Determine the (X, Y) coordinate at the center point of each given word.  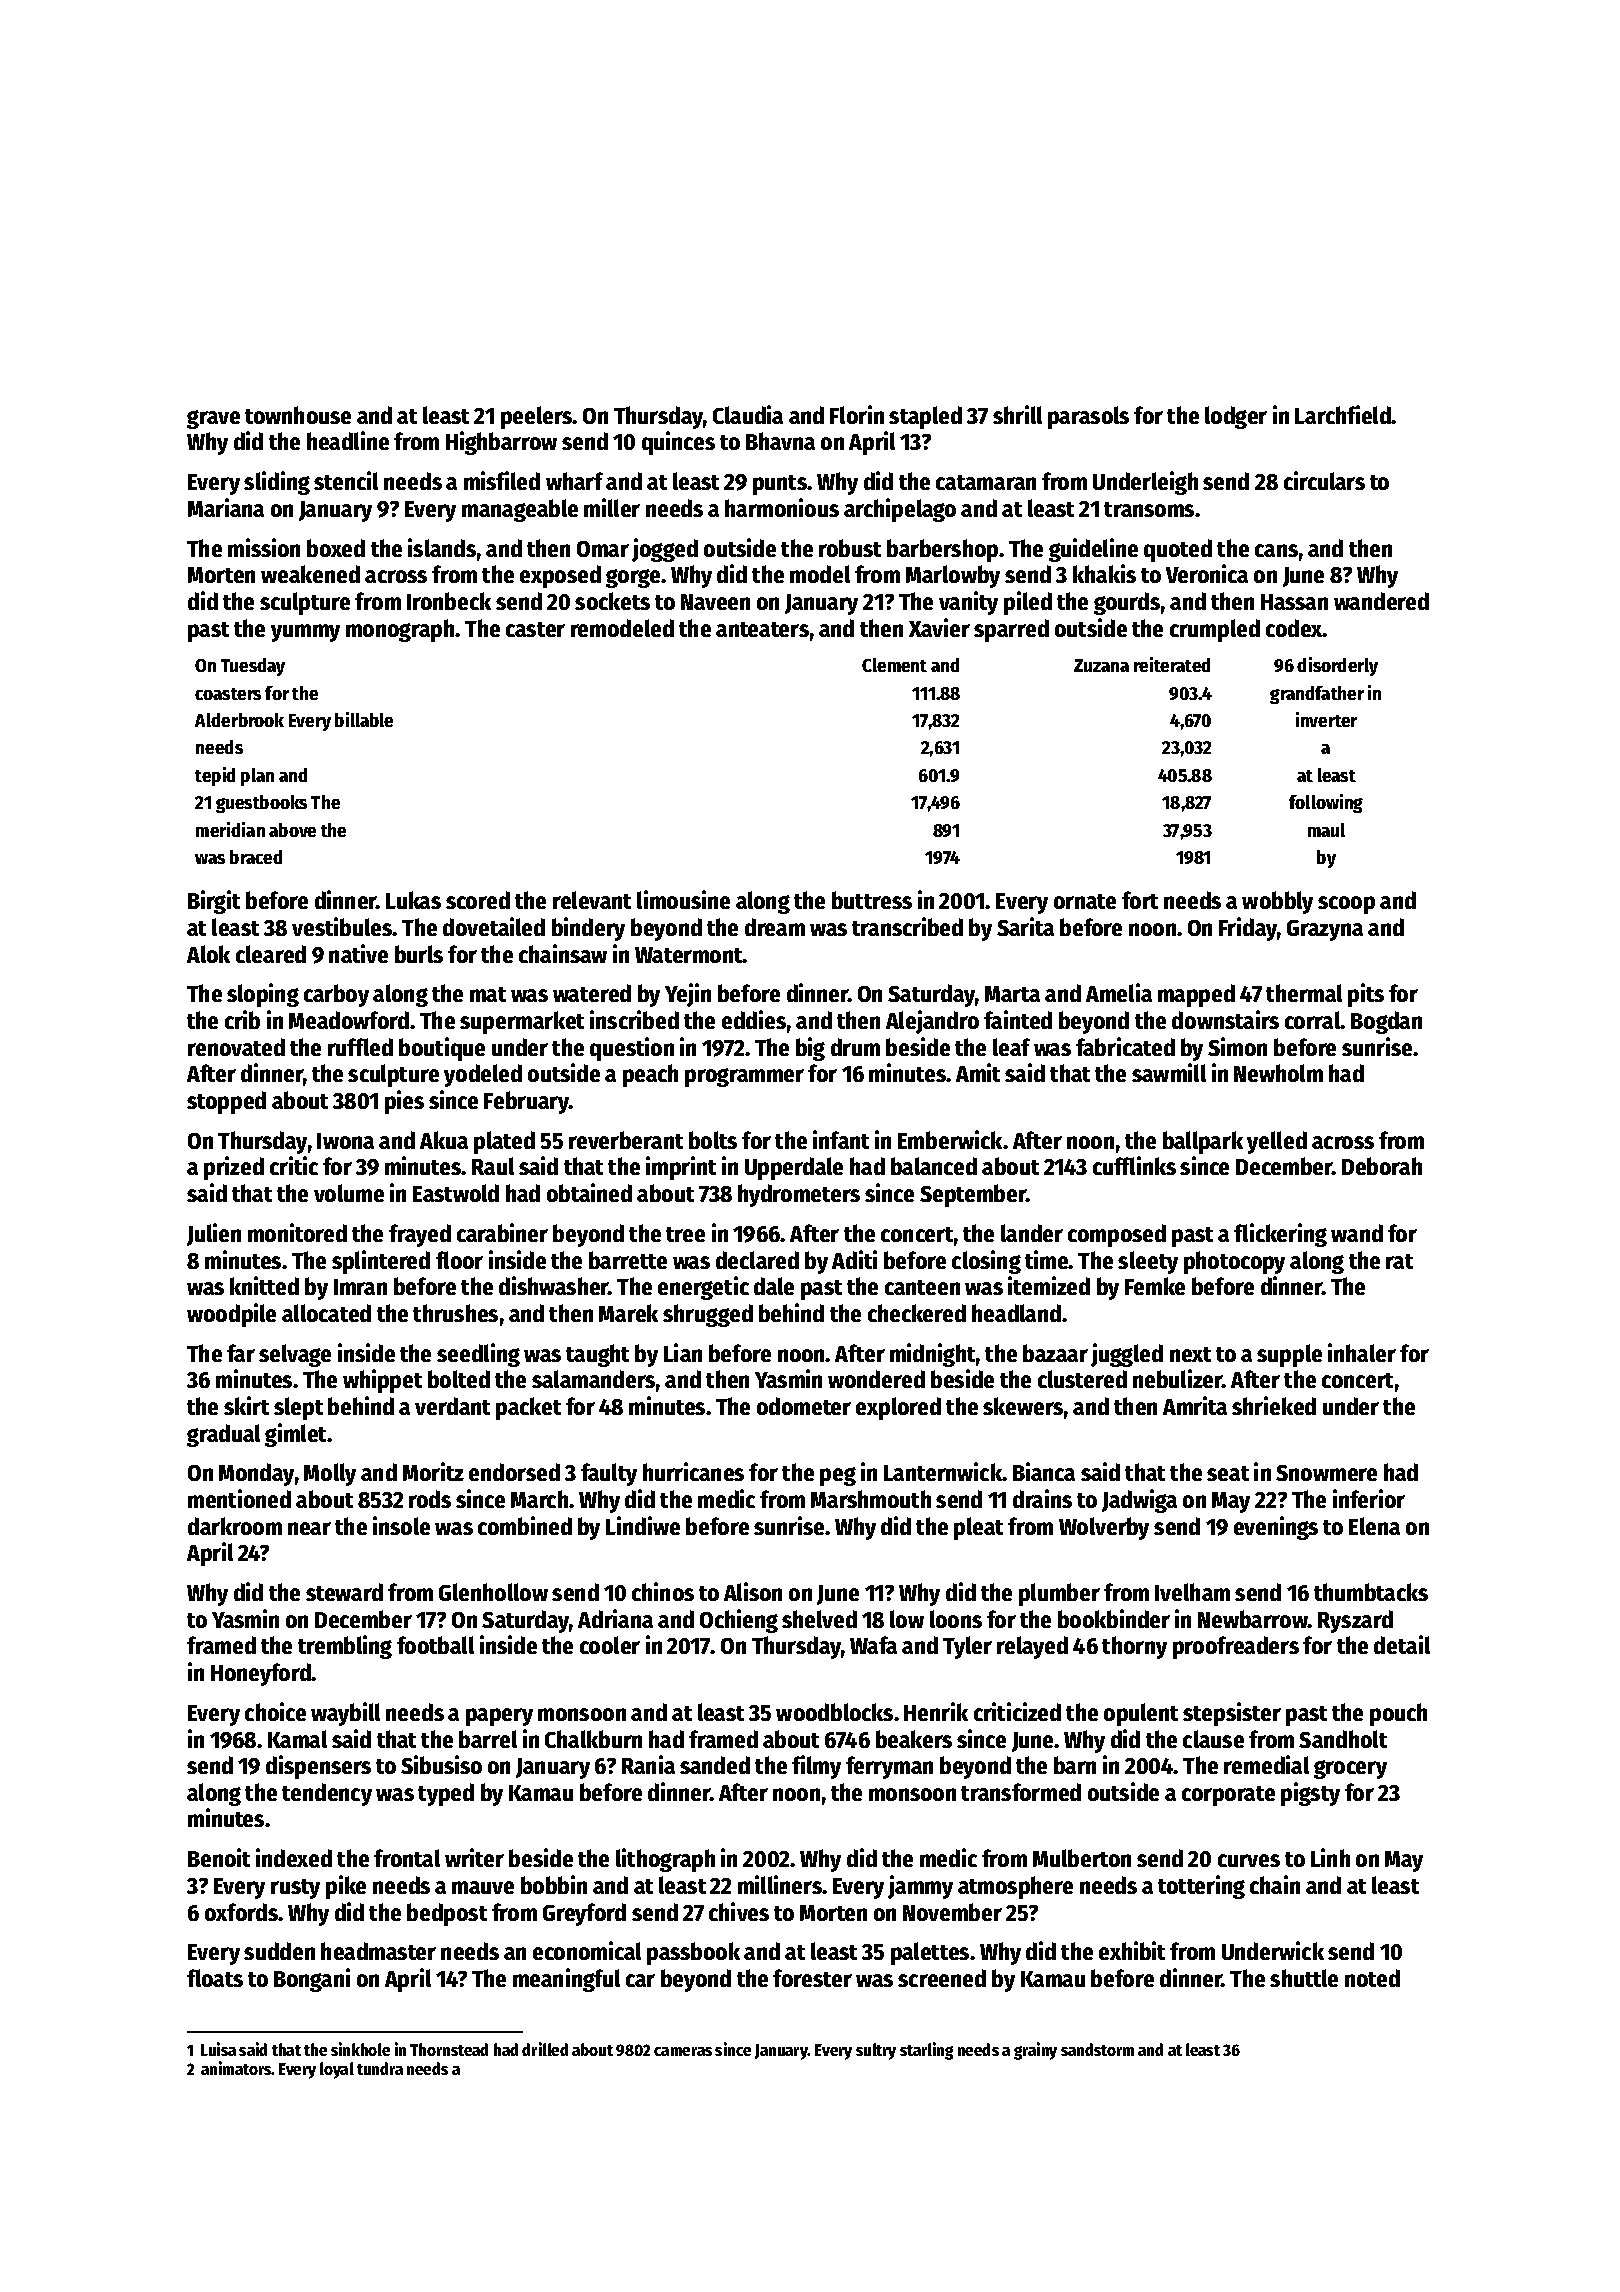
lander (1032, 1233)
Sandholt (1343, 1739)
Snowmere (1326, 1473)
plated (504, 1142)
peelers (537, 417)
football (435, 1645)
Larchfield (1343, 414)
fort (1140, 900)
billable (364, 719)
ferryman (889, 1767)
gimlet (296, 1435)
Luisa (218, 2049)
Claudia (748, 414)
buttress (872, 900)
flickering (1280, 1235)
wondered (876, 1379)
